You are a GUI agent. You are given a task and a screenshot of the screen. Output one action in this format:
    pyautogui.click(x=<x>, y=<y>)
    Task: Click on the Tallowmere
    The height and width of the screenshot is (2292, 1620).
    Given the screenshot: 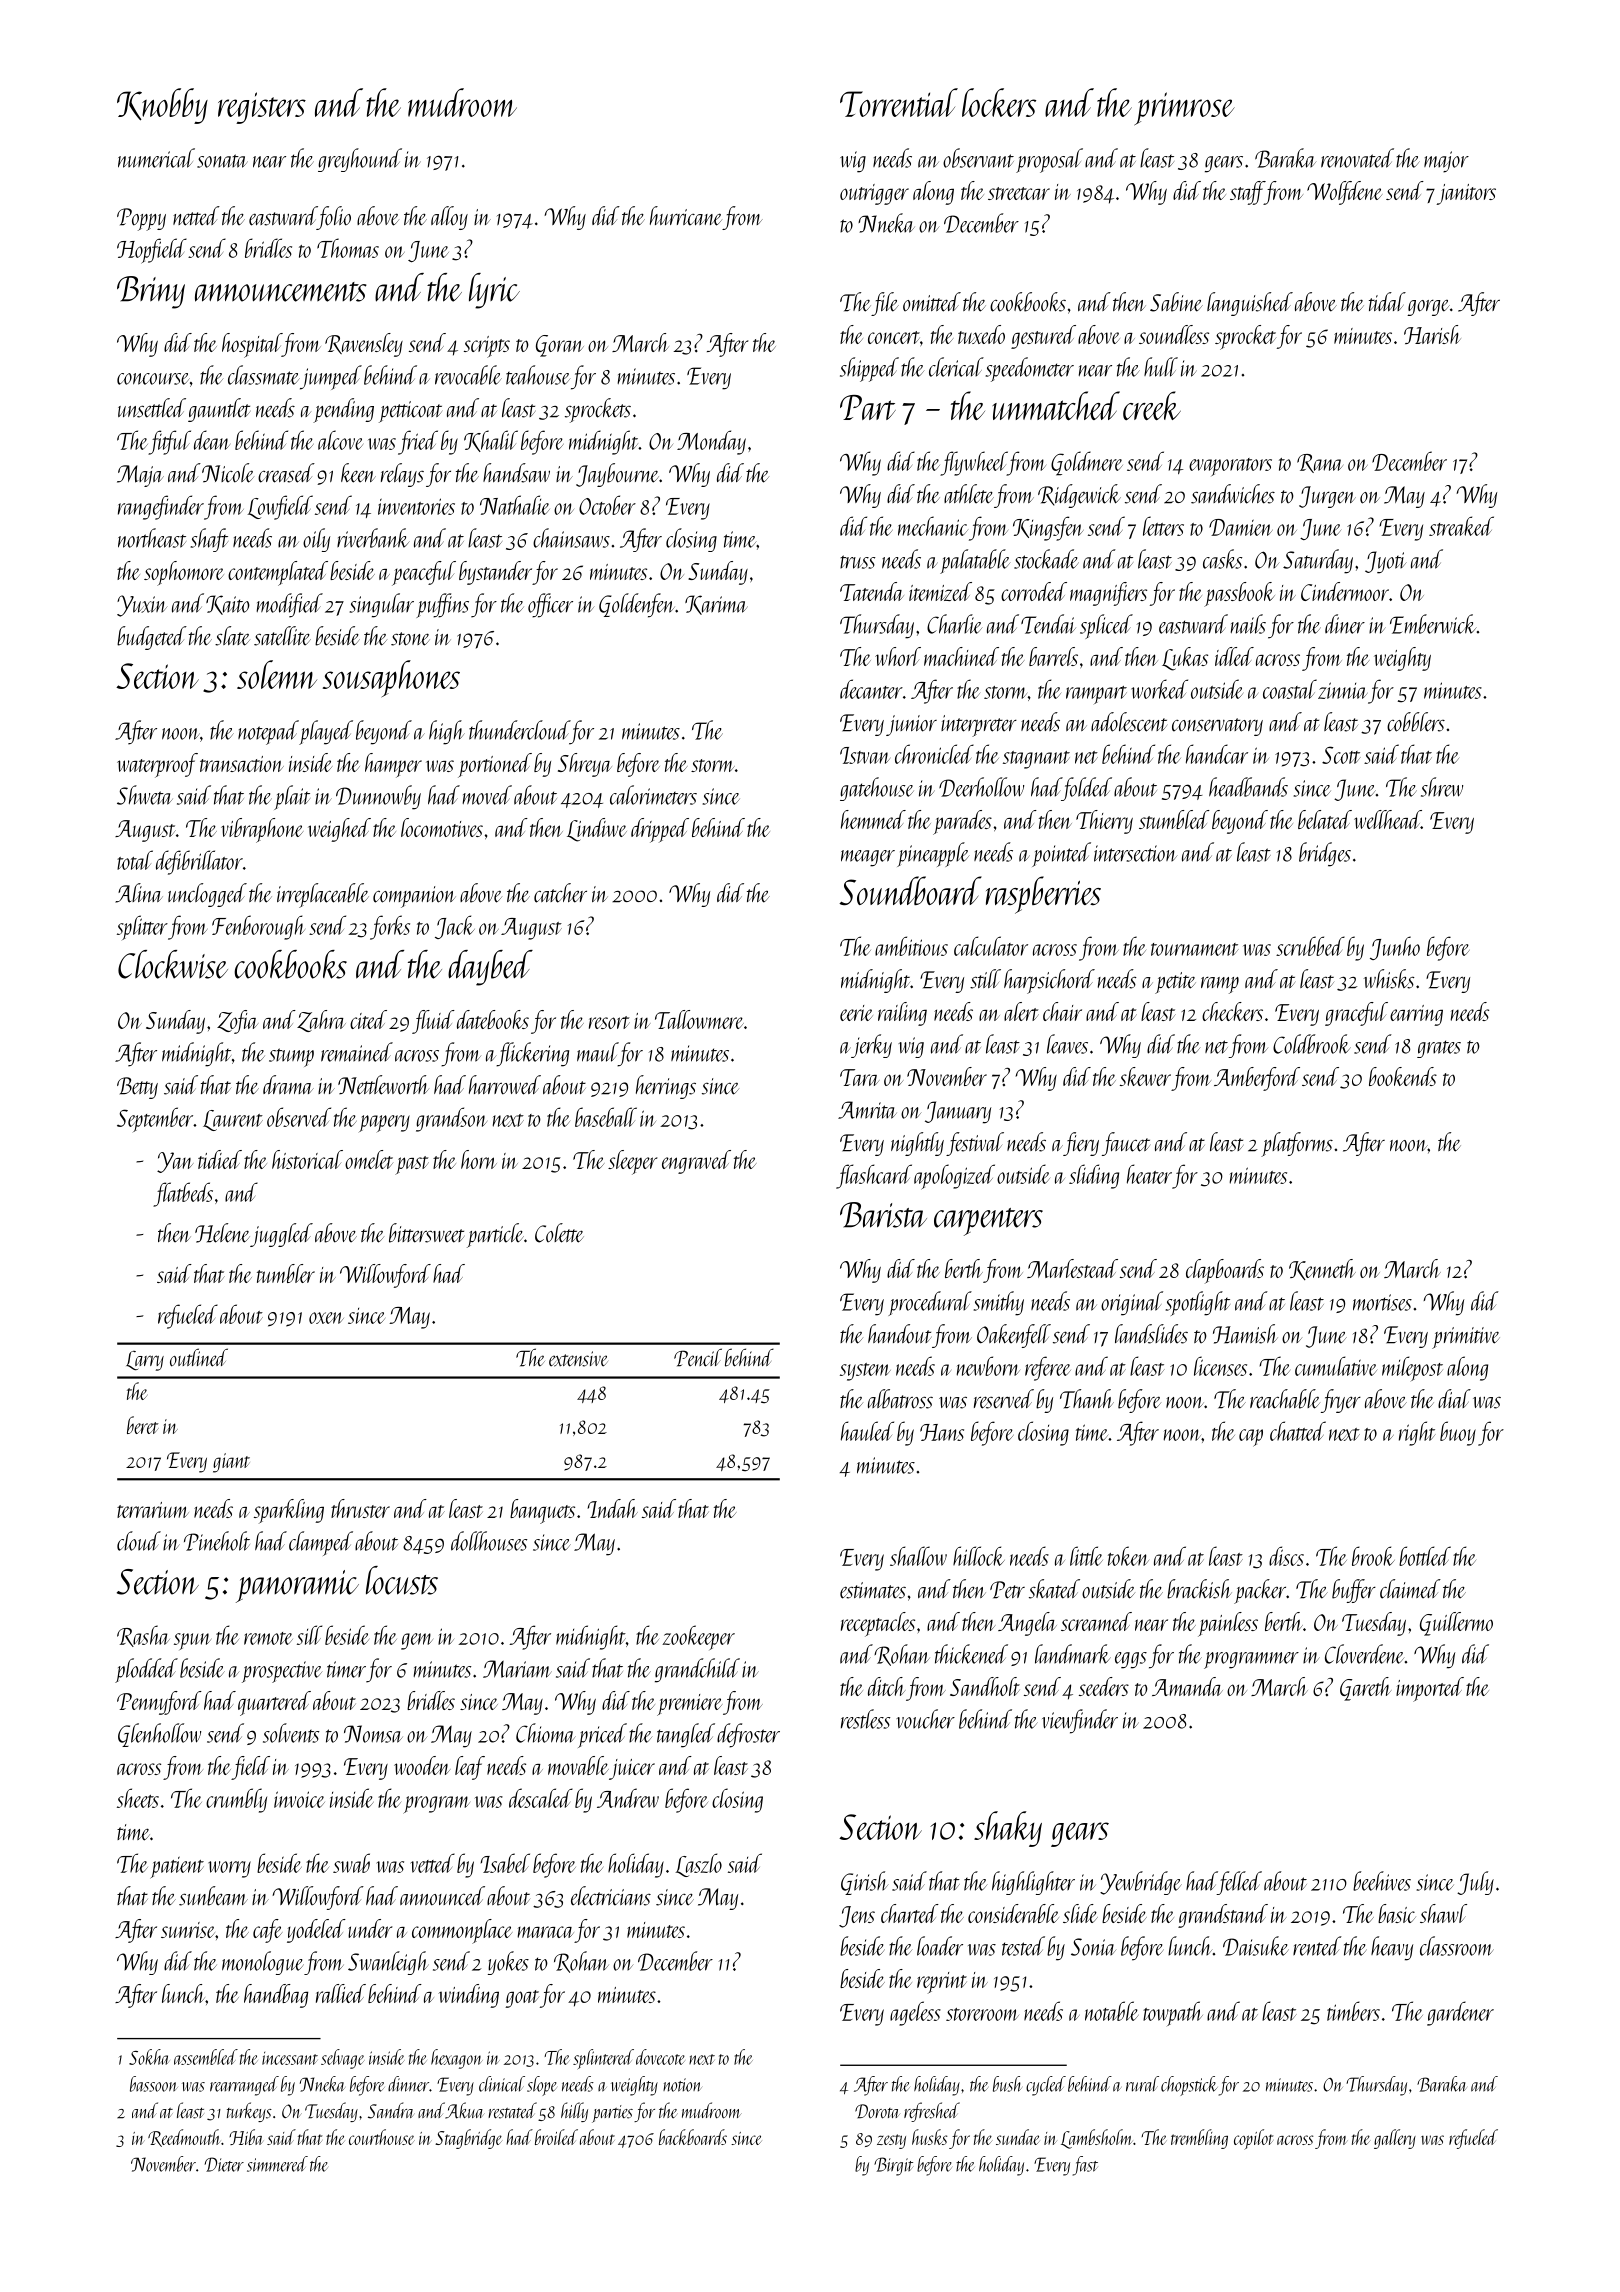 What is the action you would take?
    pyautogui.click(x=699, y=1019)
